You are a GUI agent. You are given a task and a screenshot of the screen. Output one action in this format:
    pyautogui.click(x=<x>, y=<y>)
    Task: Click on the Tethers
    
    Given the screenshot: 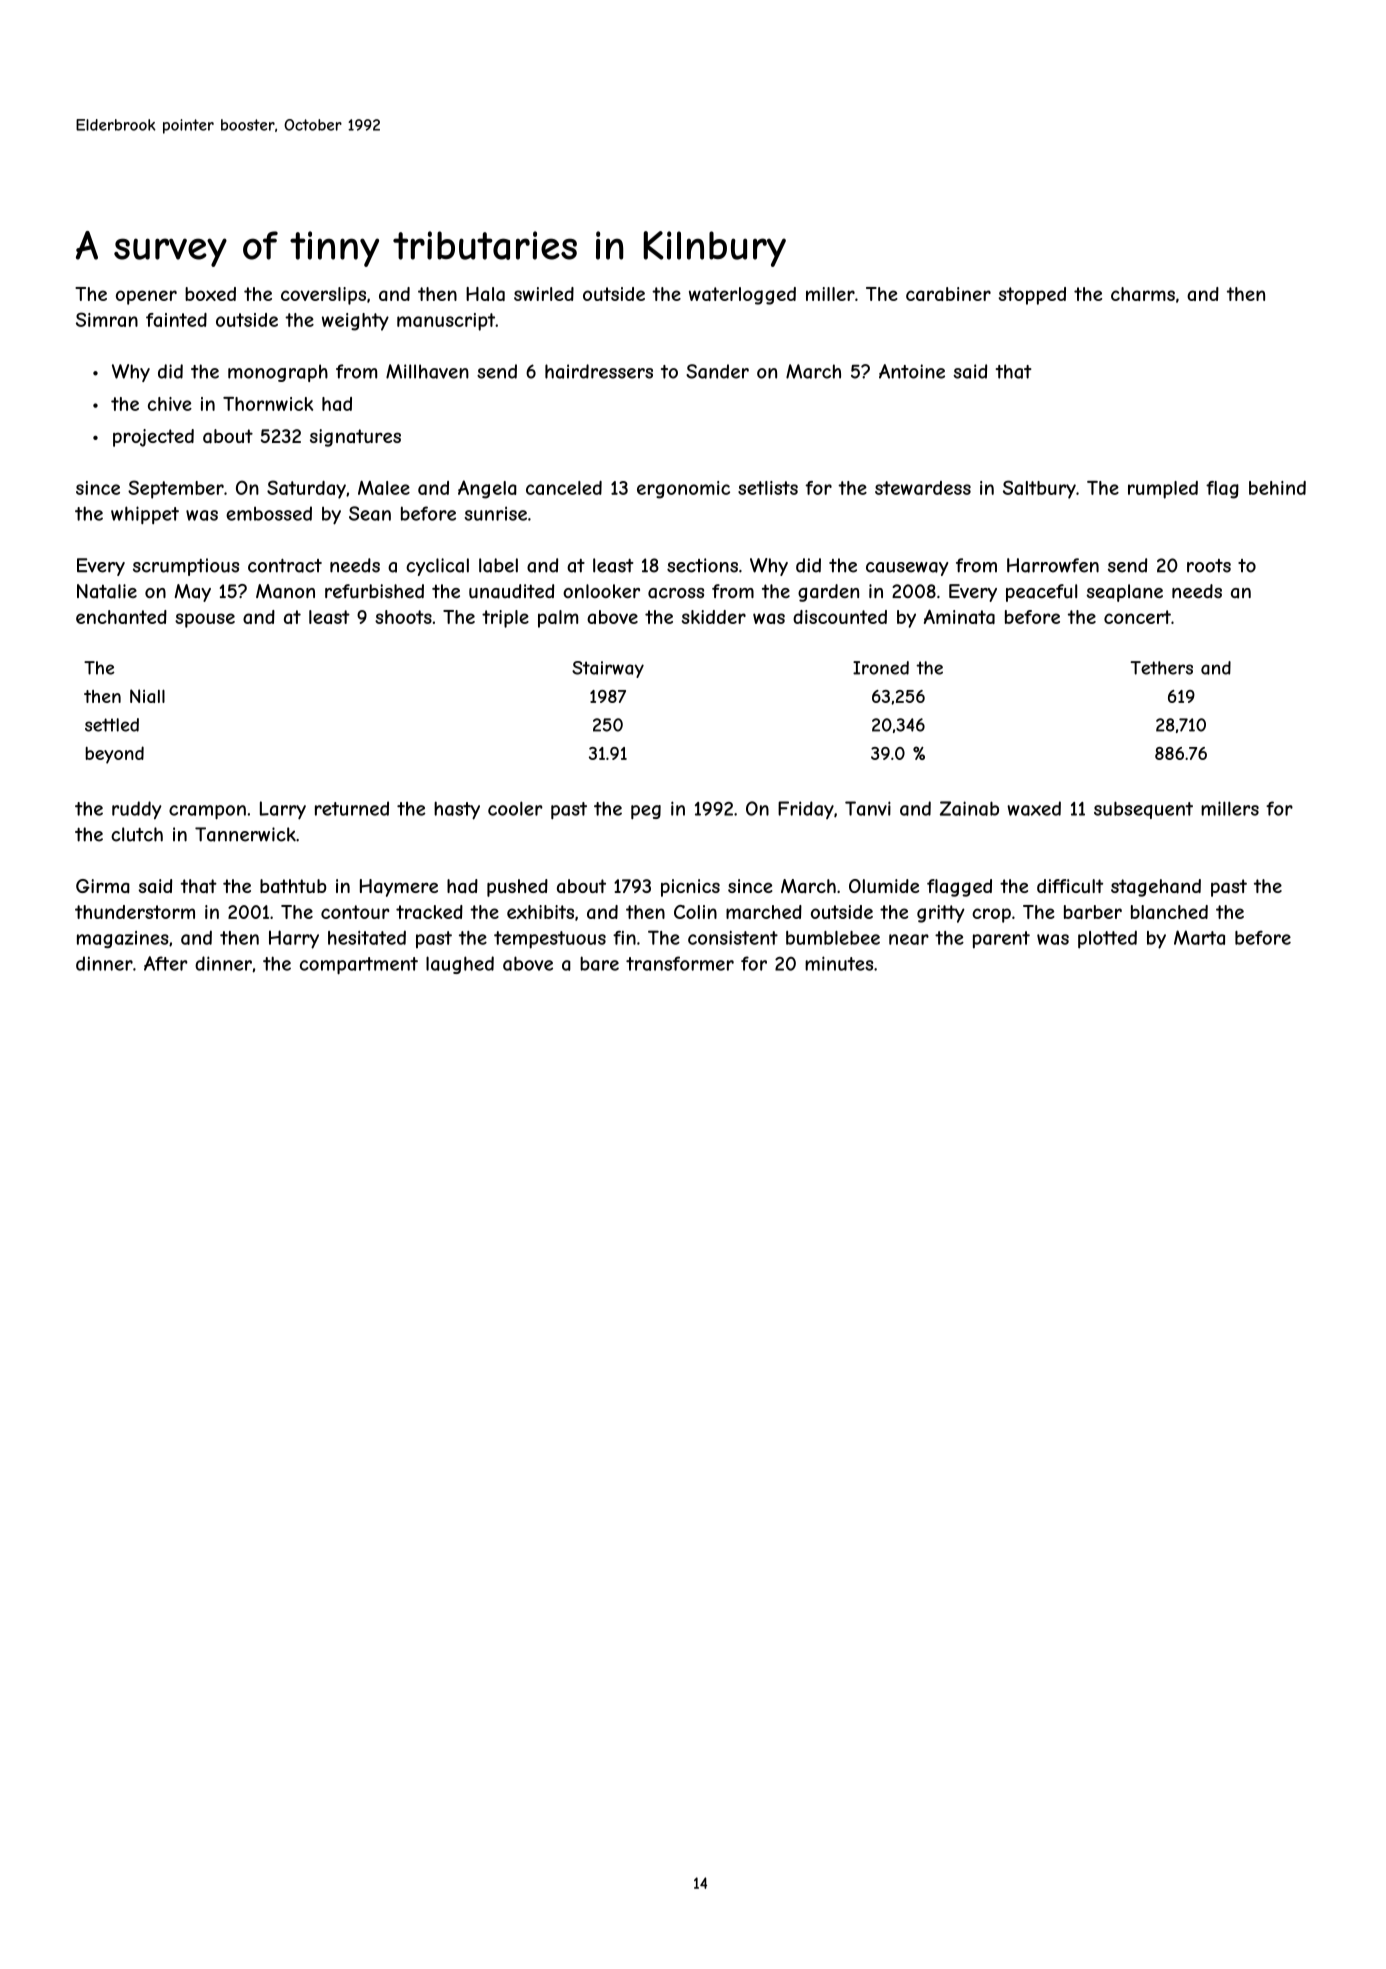 What is the action you would take?
    pyautogui.click(x=1162, y=668)
